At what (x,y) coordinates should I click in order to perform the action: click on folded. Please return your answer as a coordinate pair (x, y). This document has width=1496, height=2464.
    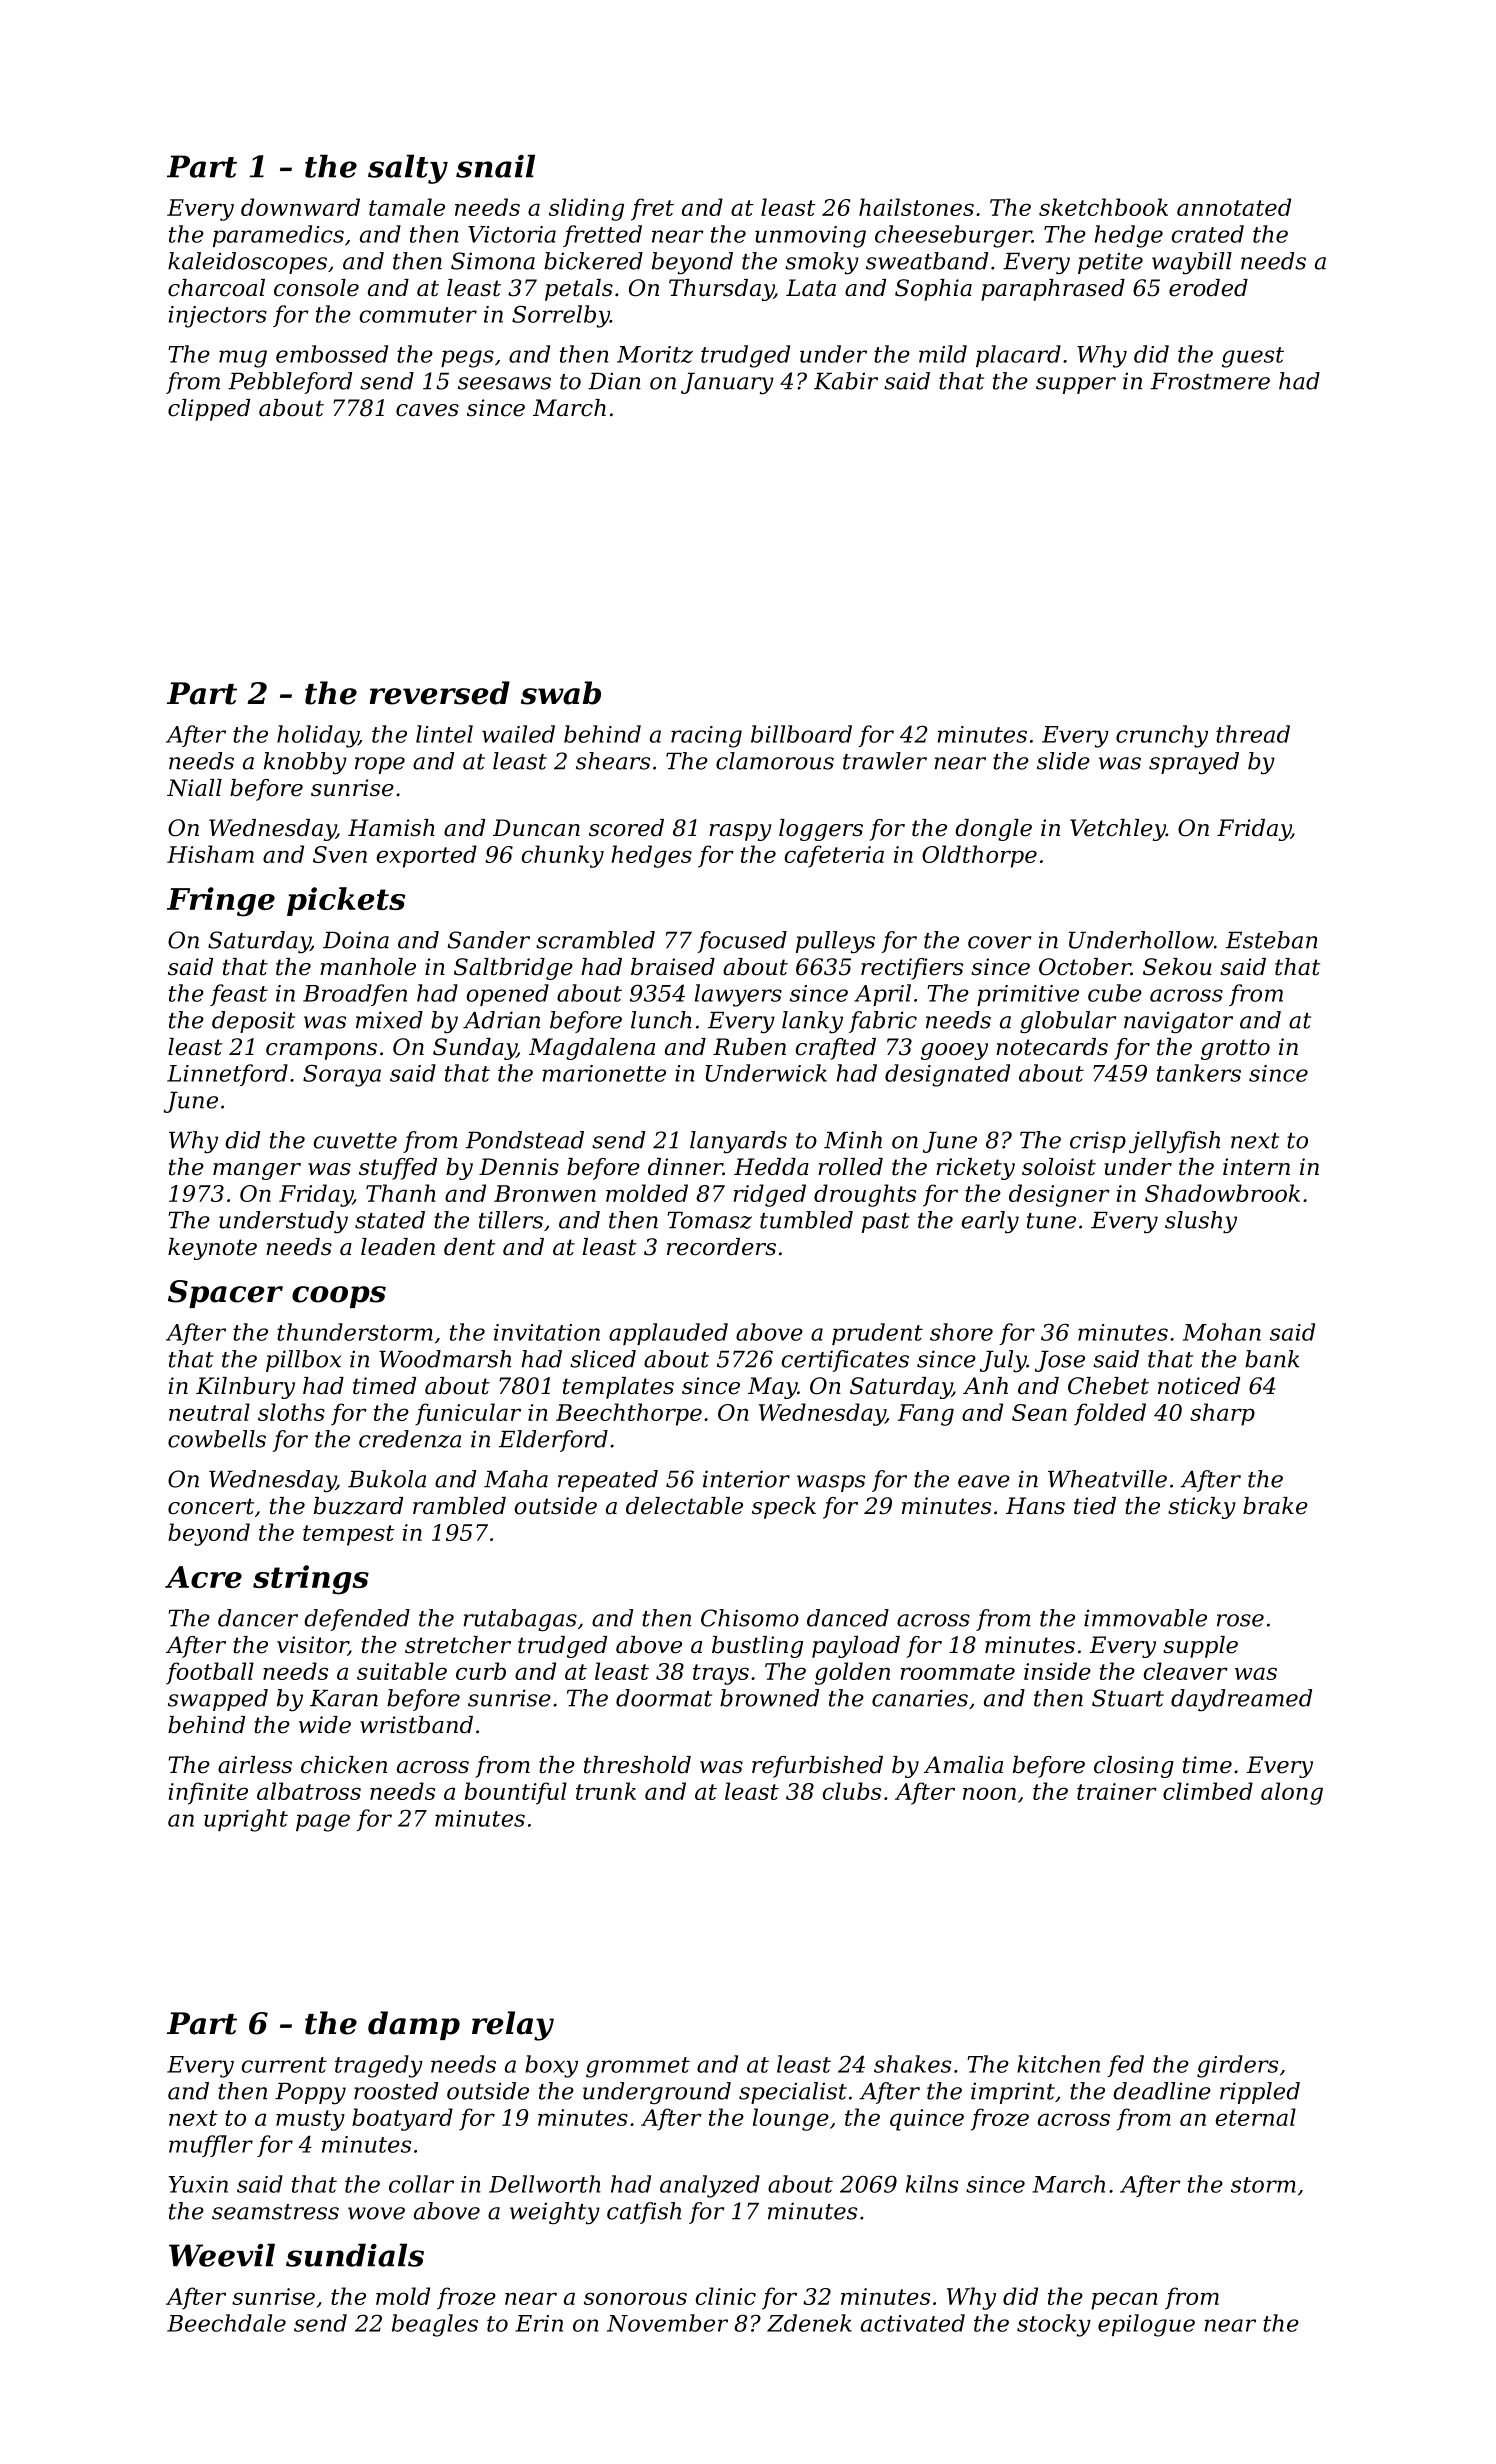
    Looking at the image, I should click on (1110, 1414).
